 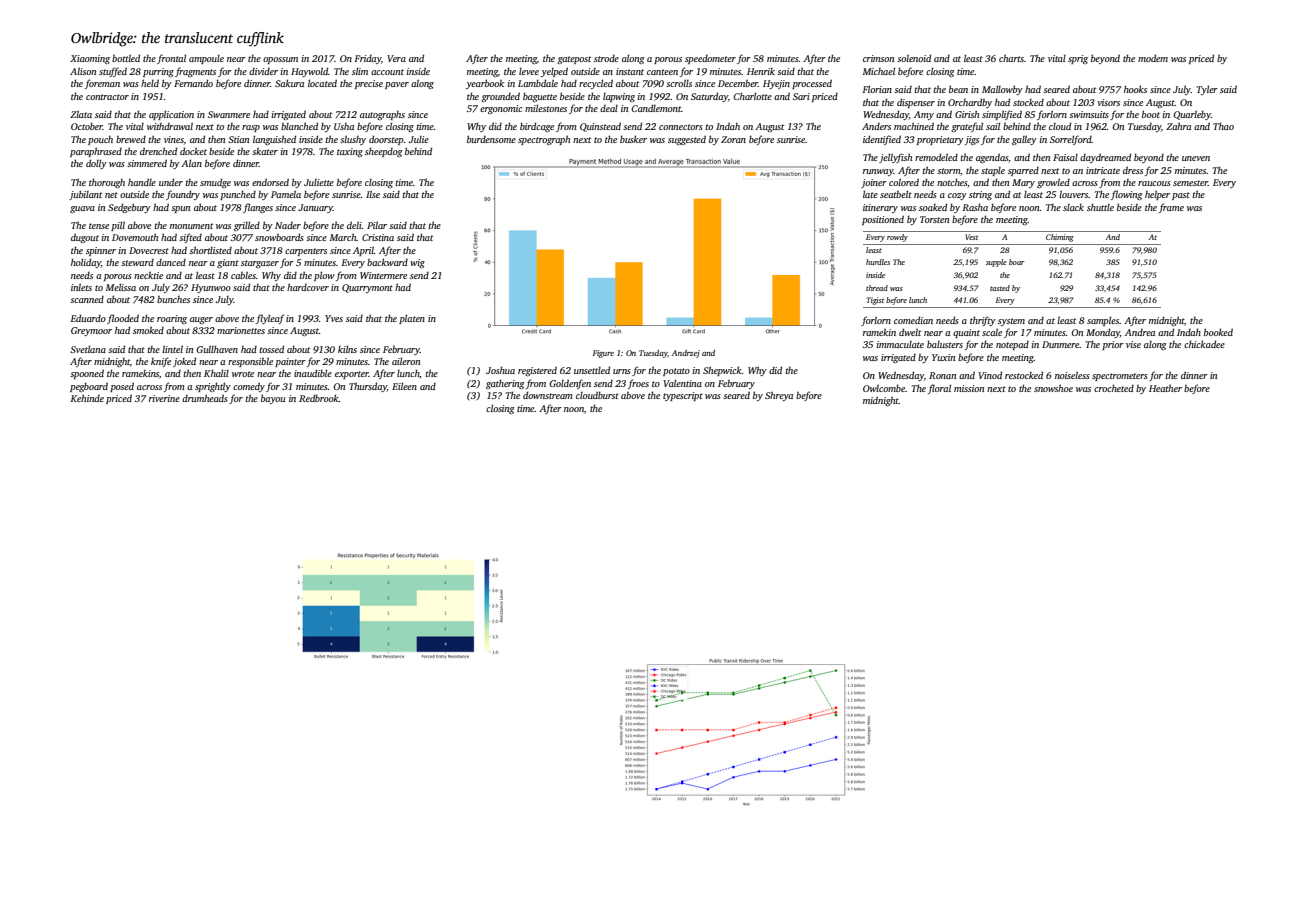 What do you see at coordinates (880, 208) in the image?
I see `itinerary` at bounding box center [880, 208].
